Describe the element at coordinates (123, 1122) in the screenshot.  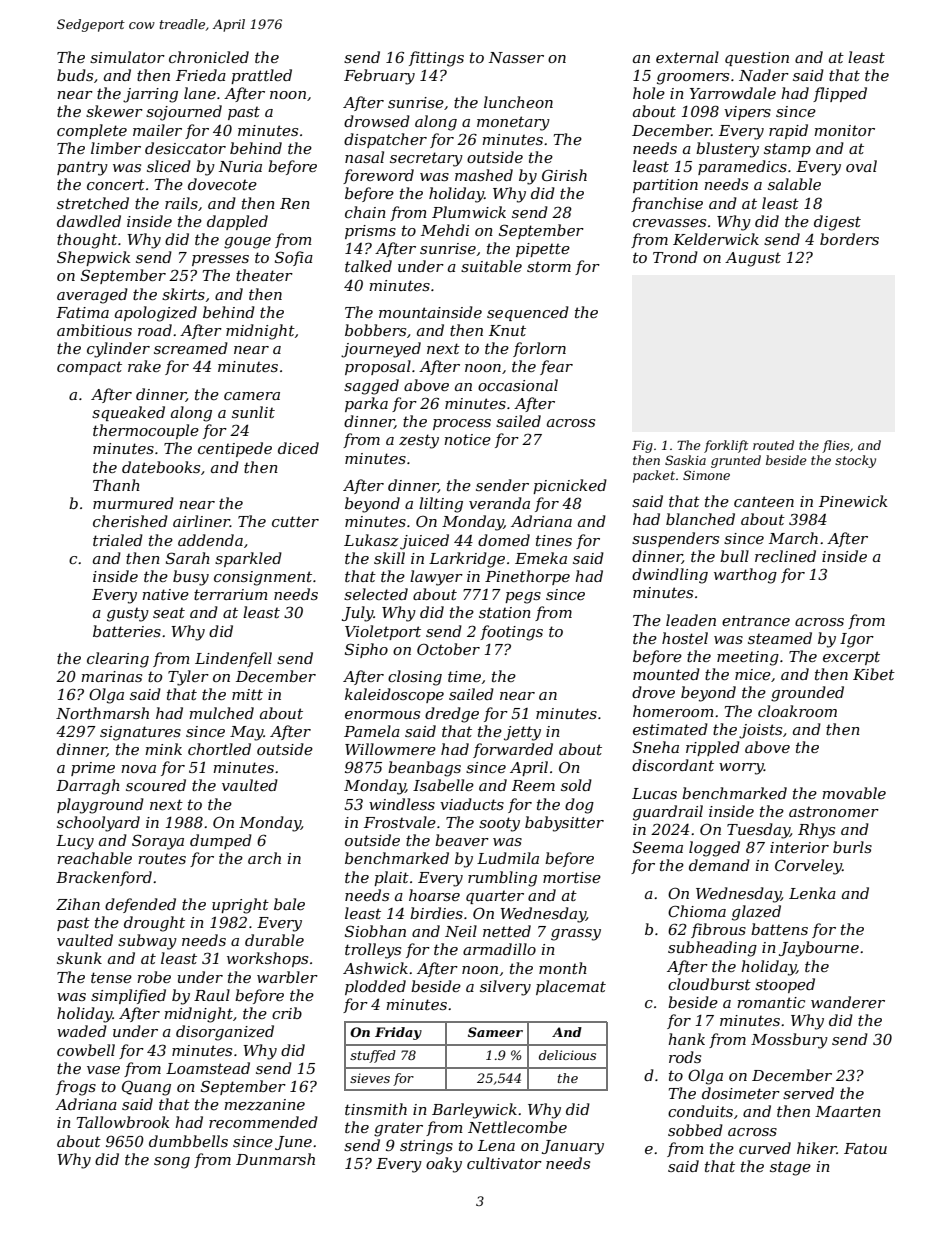
I see `Tallowbrook` at that location.
